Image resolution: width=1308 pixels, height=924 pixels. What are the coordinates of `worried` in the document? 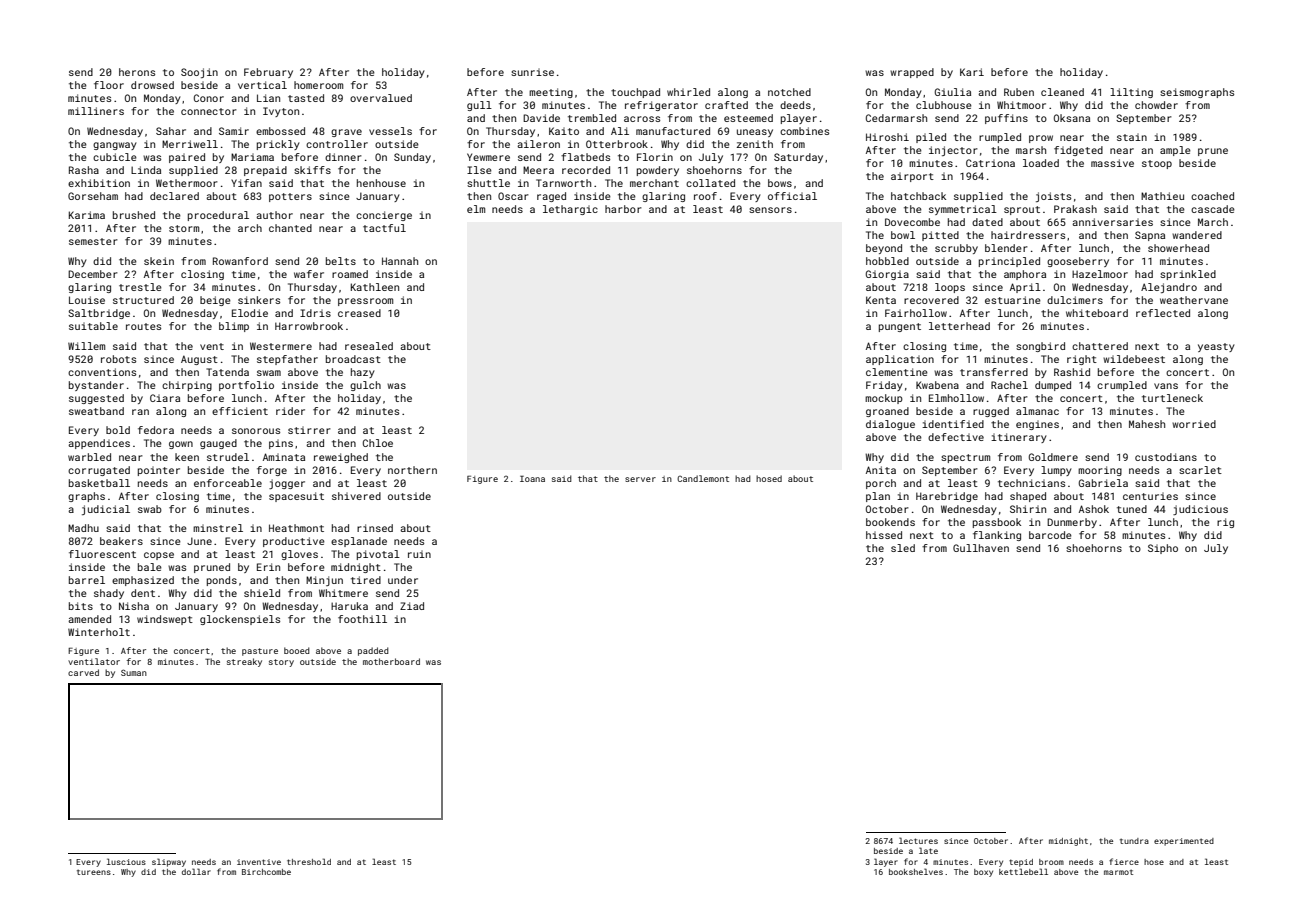 It's located at (1194, 424).
